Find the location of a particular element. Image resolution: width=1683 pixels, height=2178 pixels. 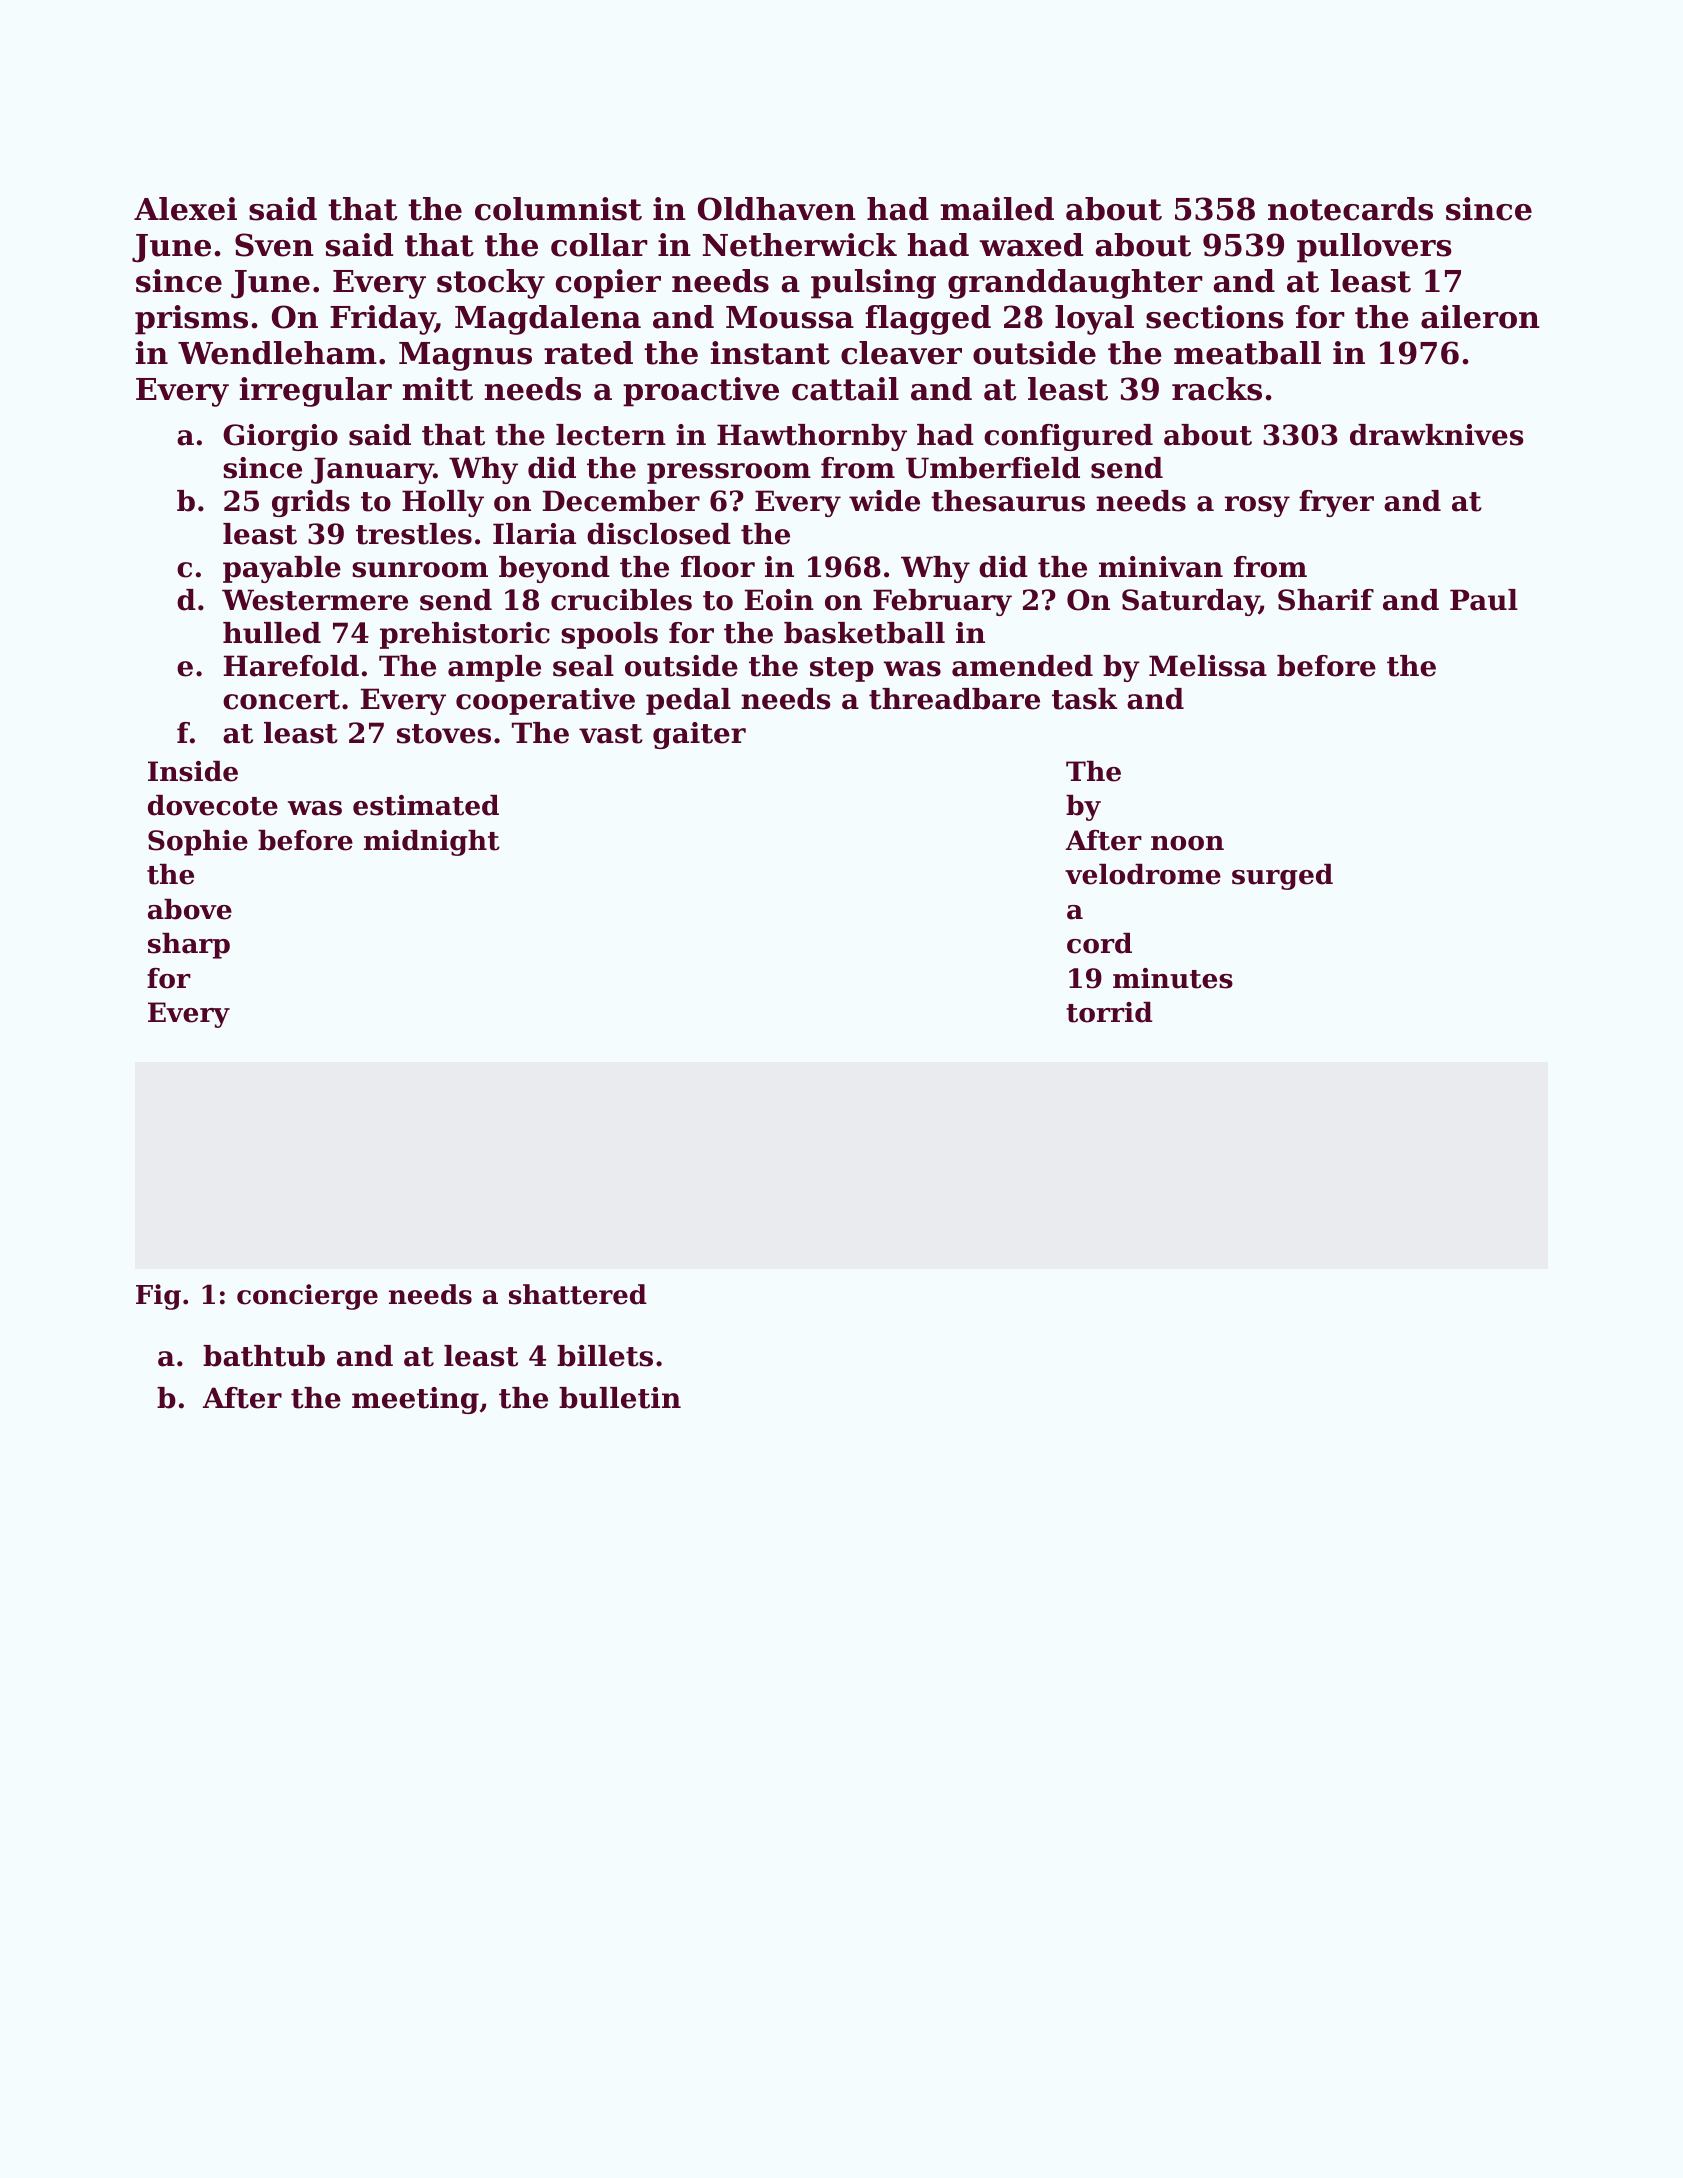

drawknives is located at coordinates (1436, 435).
